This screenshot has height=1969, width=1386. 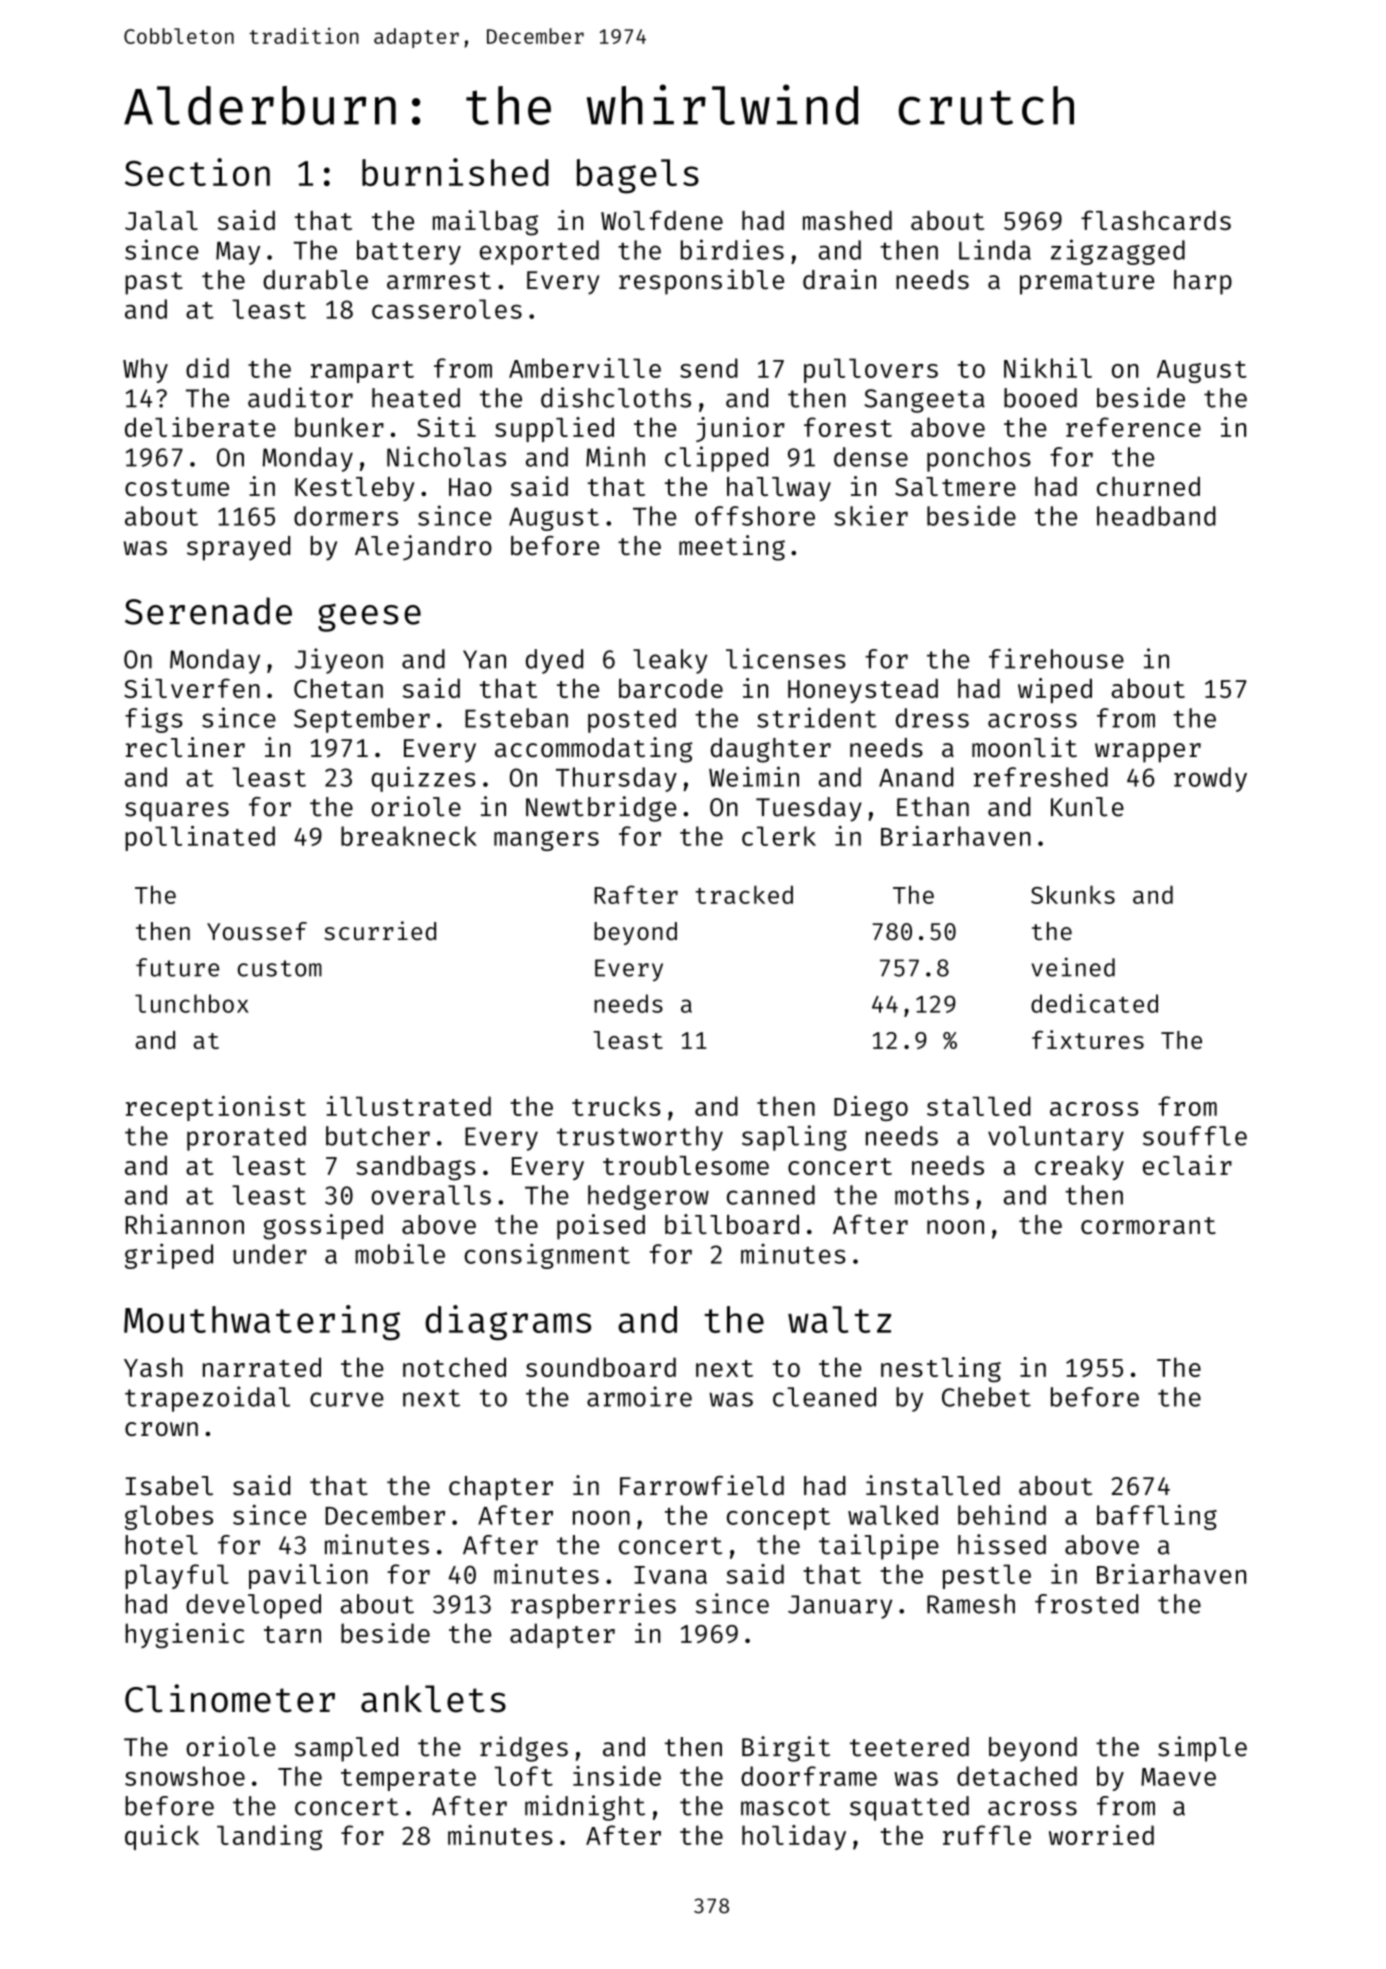 I want to click on licenses, so click(x=786, y=658).
